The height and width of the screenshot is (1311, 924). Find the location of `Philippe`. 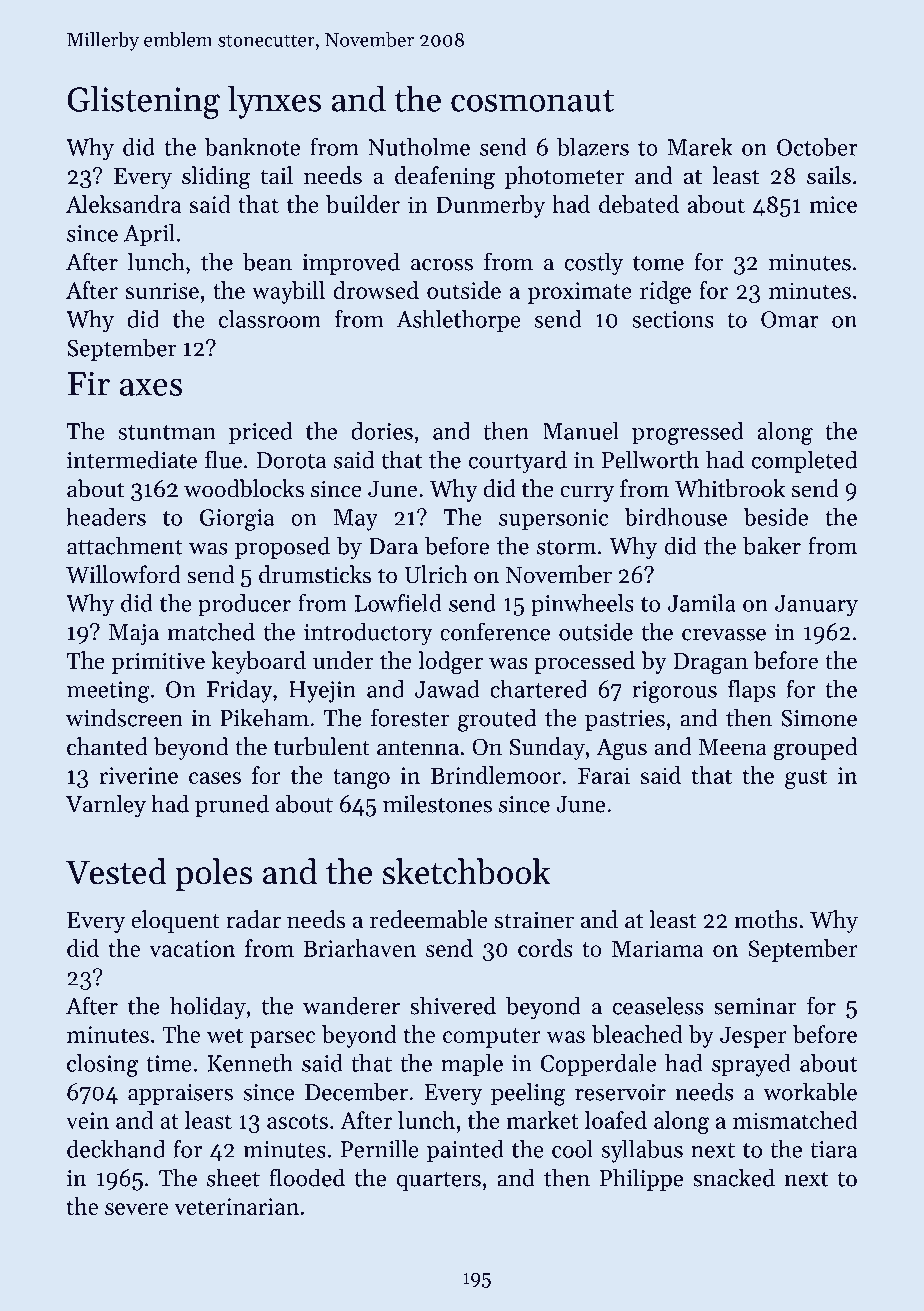

Philippe is located at coordinates (641, 1179).
